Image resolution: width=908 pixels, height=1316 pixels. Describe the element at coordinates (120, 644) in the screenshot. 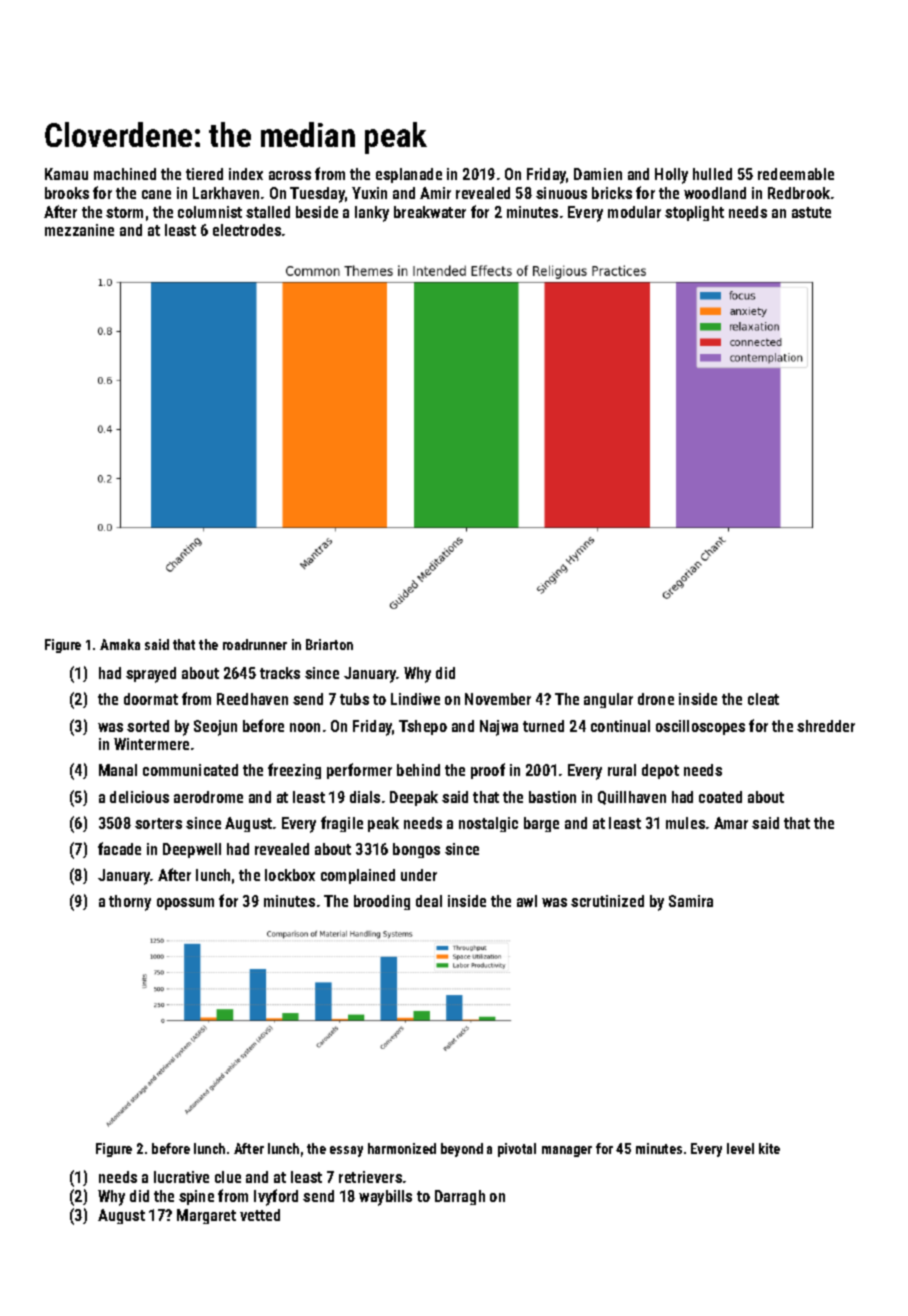

I see `Amaka` at that location.
